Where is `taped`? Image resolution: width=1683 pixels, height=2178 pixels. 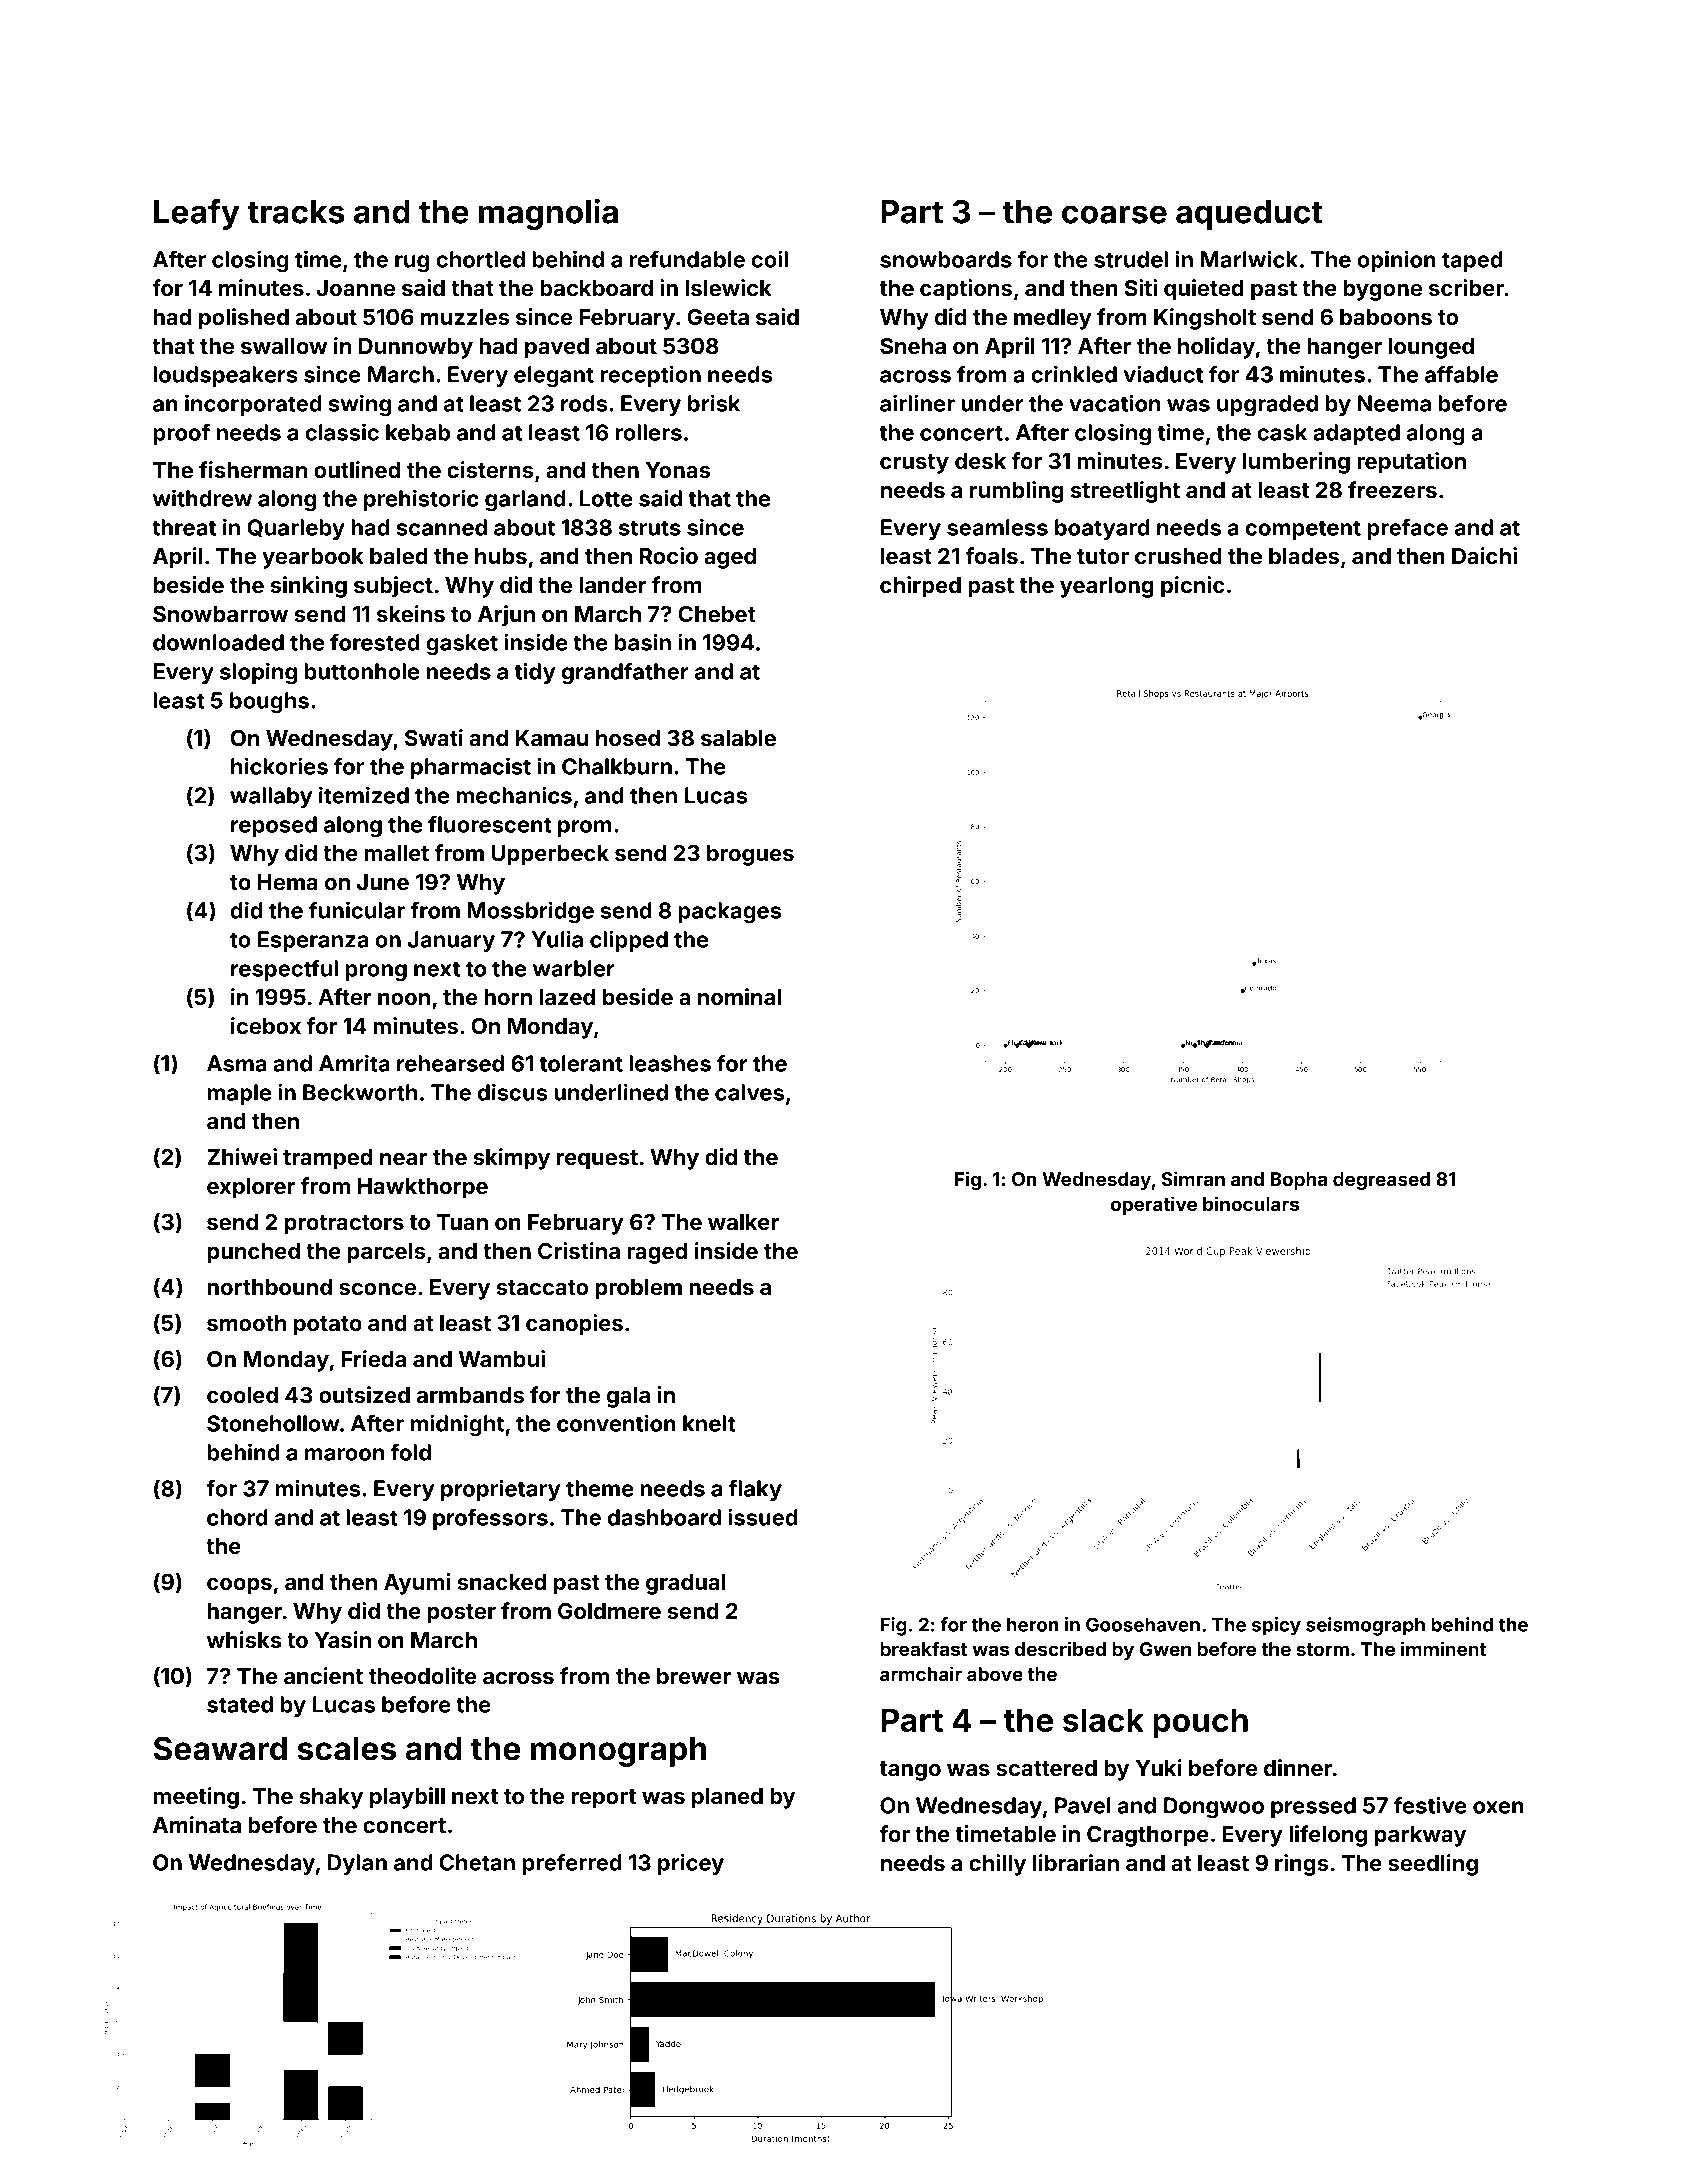 taped is located at coordinates (1472, 261).
